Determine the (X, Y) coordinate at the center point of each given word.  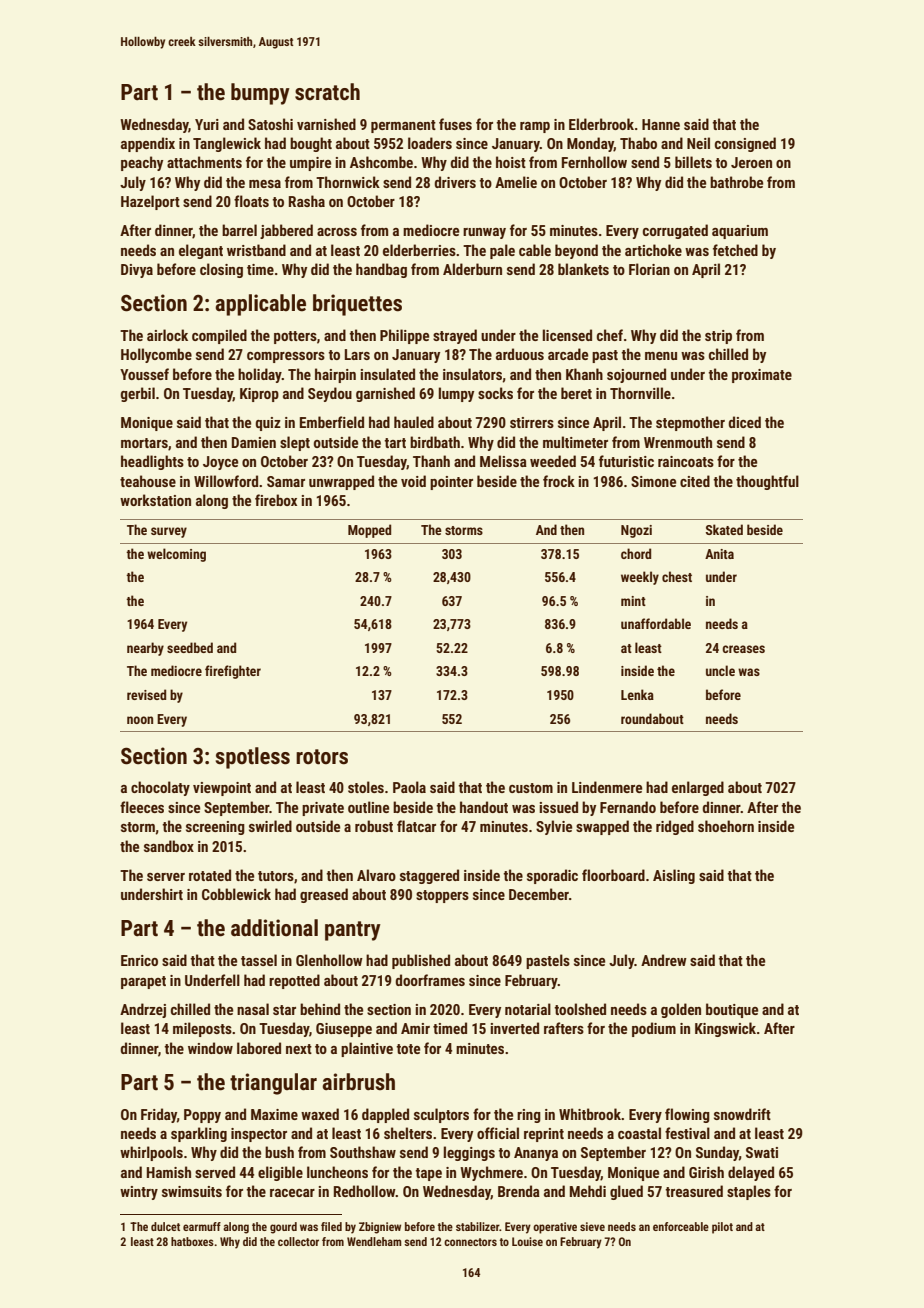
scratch (327, 92)
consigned (745, 144)
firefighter (233, 672)
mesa (265, 184)
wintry (139, 1193)
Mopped (369, 531)
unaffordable (656, 623)
